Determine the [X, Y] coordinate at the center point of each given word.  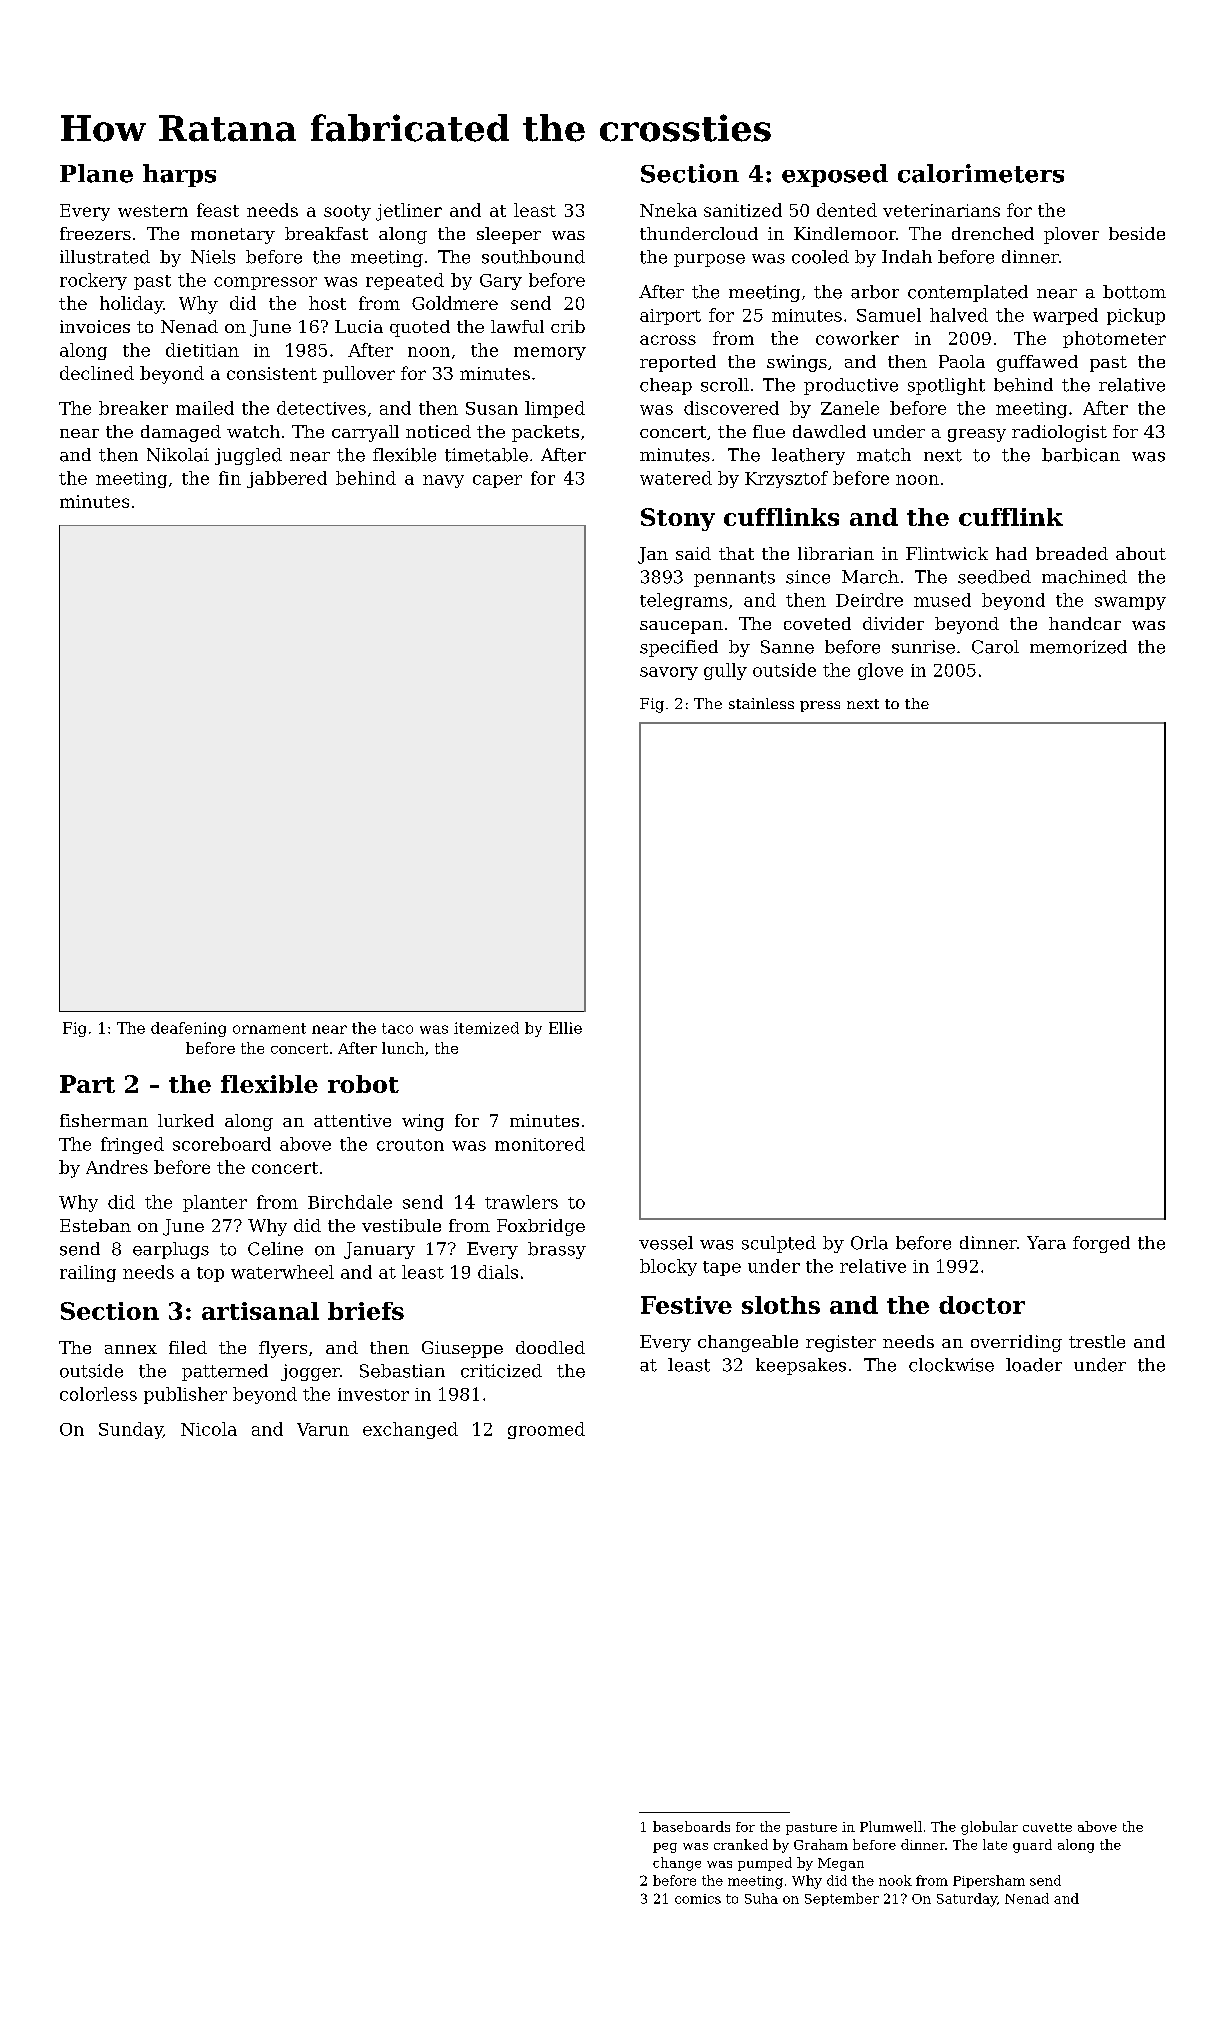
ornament [269, 1028]
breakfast [326, 233]
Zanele [850, 408]
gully [725, 671]
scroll [725, 385]
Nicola [209, 1429]
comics [698, 1899]
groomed [546, 1430]
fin [230, 478]
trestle [1097, 1341]
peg [665, 1848]
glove [880, 671]
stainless [761, 703]
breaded [1072, 553]
